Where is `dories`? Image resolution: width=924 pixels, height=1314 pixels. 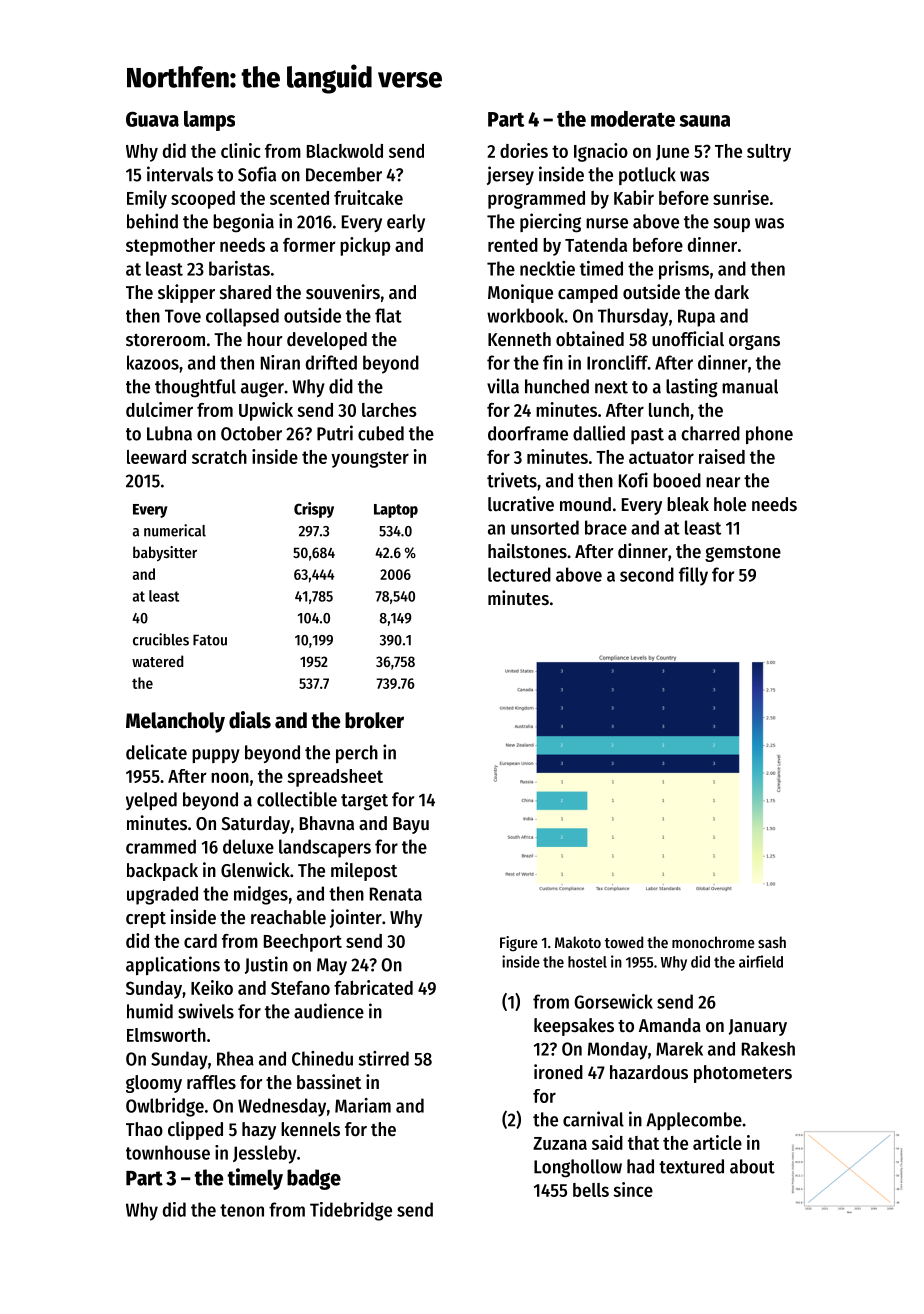
dories is located at coordinates (524, 150).
